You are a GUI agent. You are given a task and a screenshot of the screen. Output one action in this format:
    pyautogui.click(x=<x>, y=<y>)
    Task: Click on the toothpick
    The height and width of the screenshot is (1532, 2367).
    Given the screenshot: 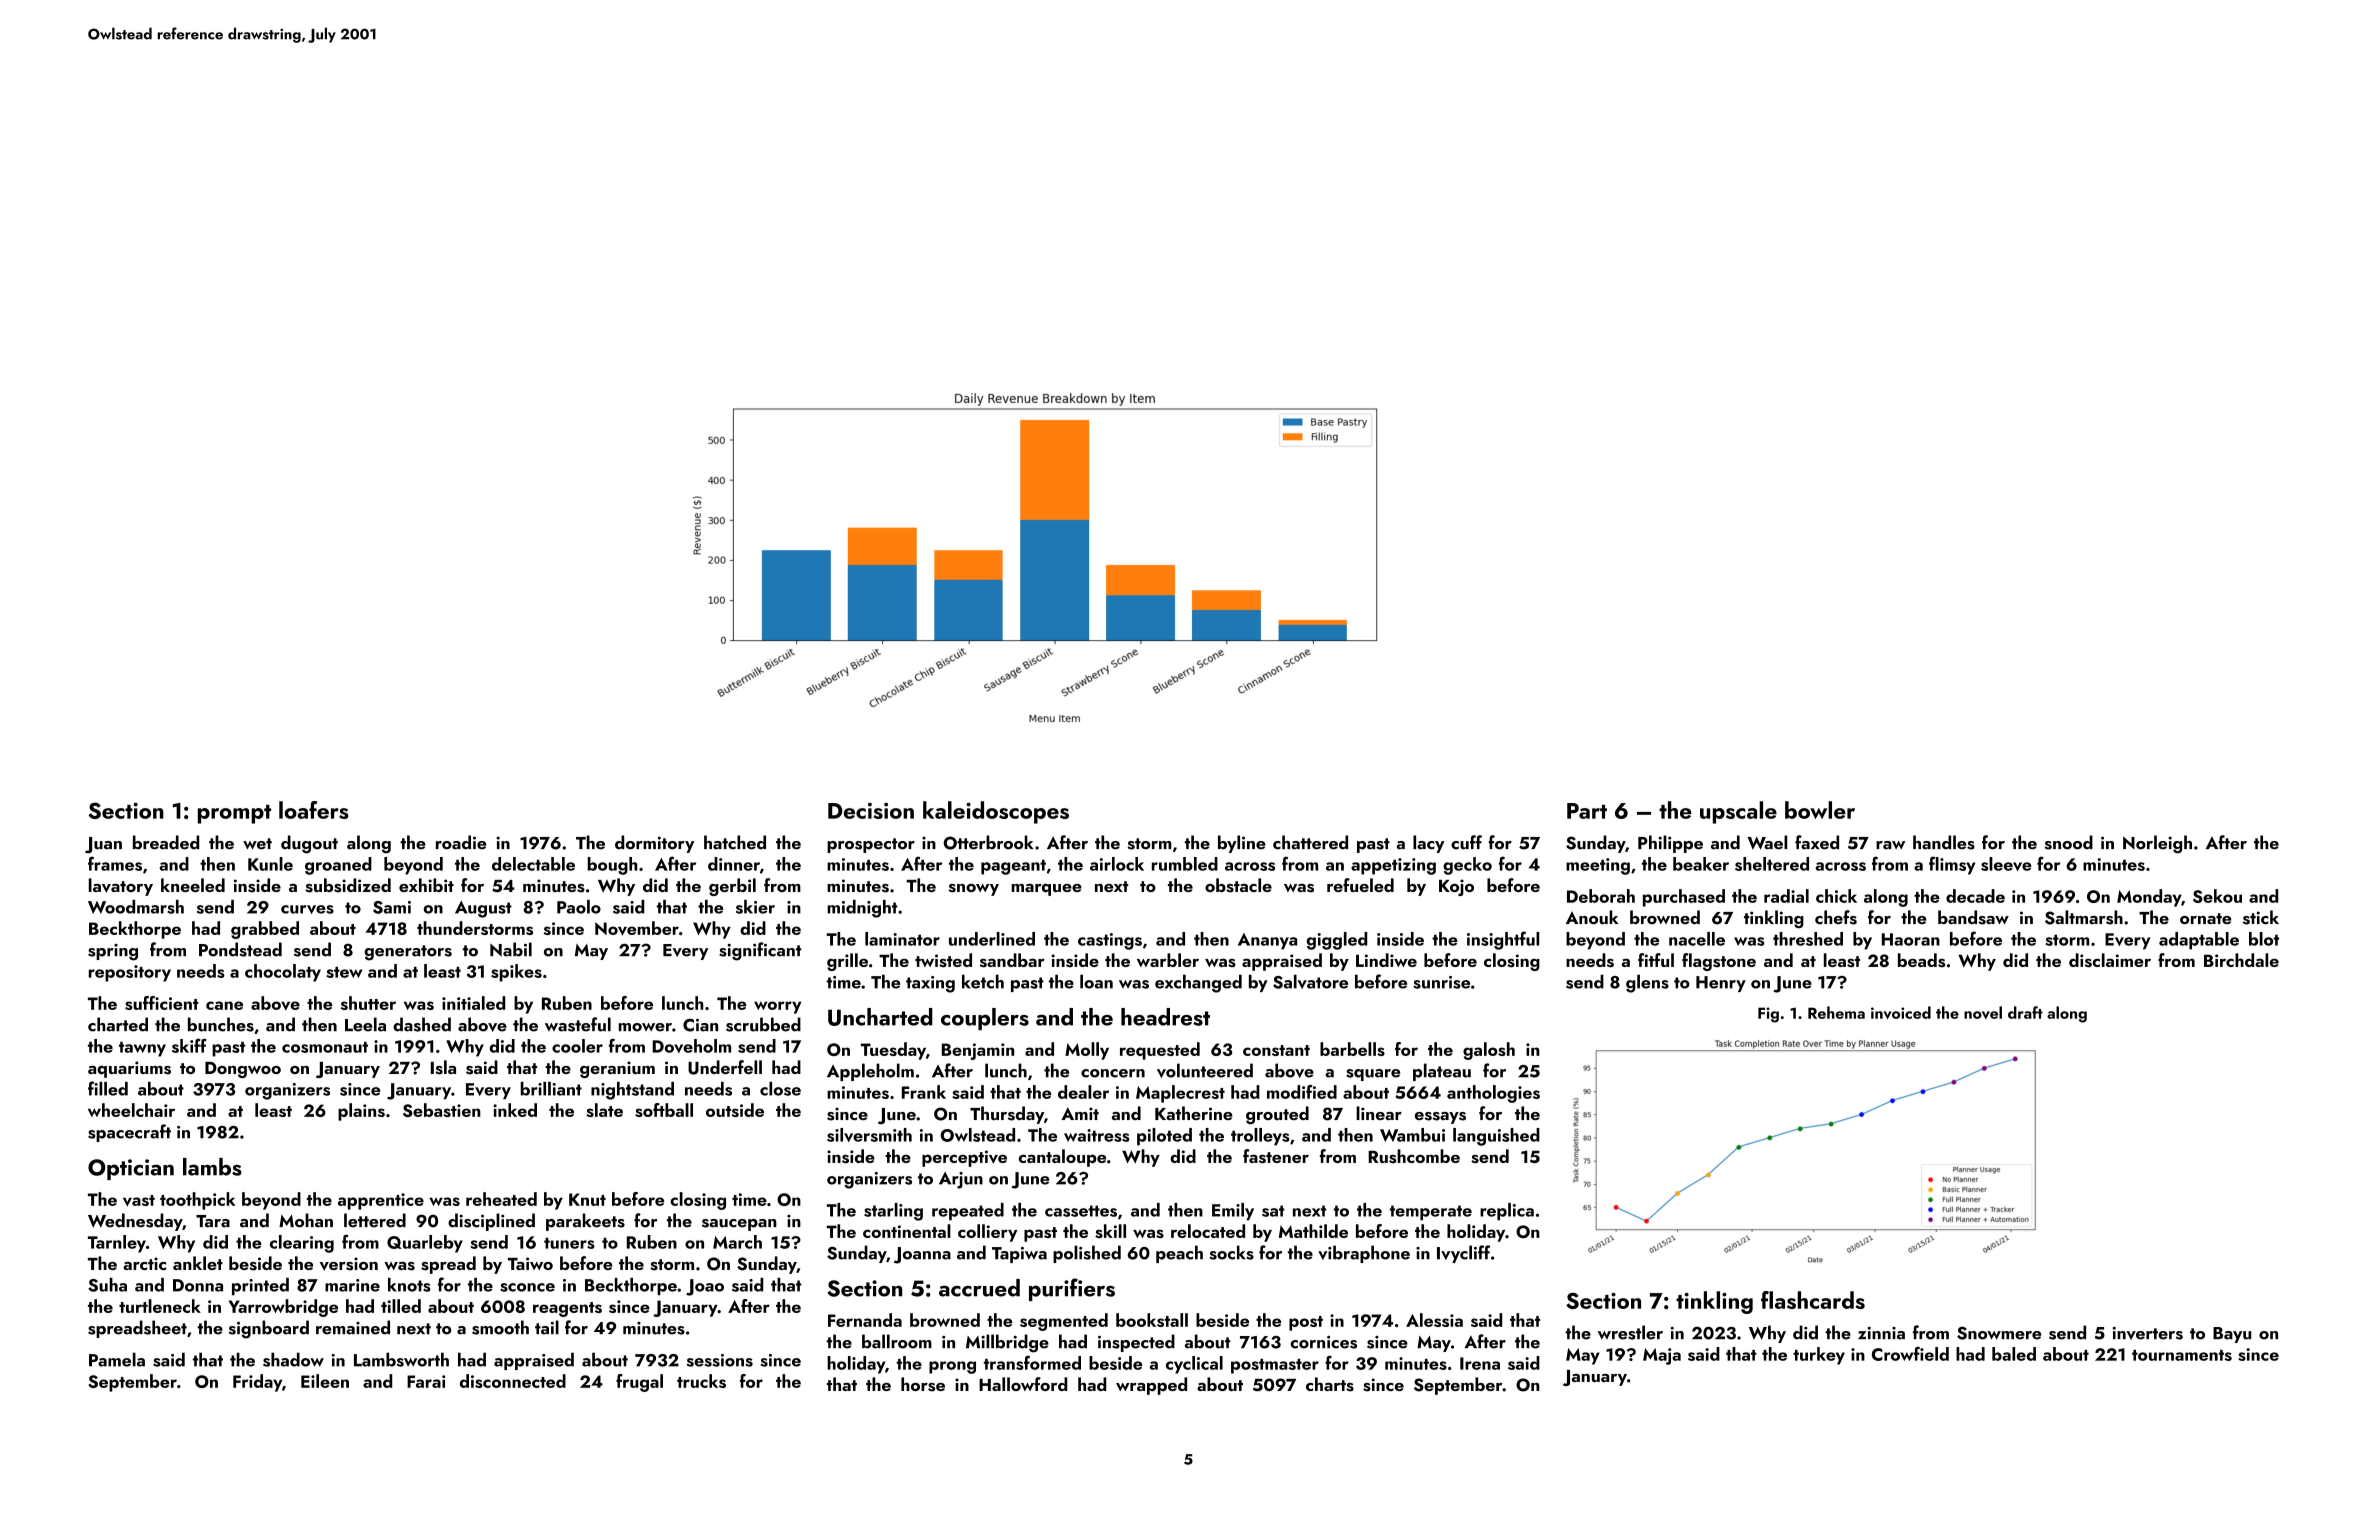 What is the action you would take?
    pyautogui.click(x=197, y=1201)
